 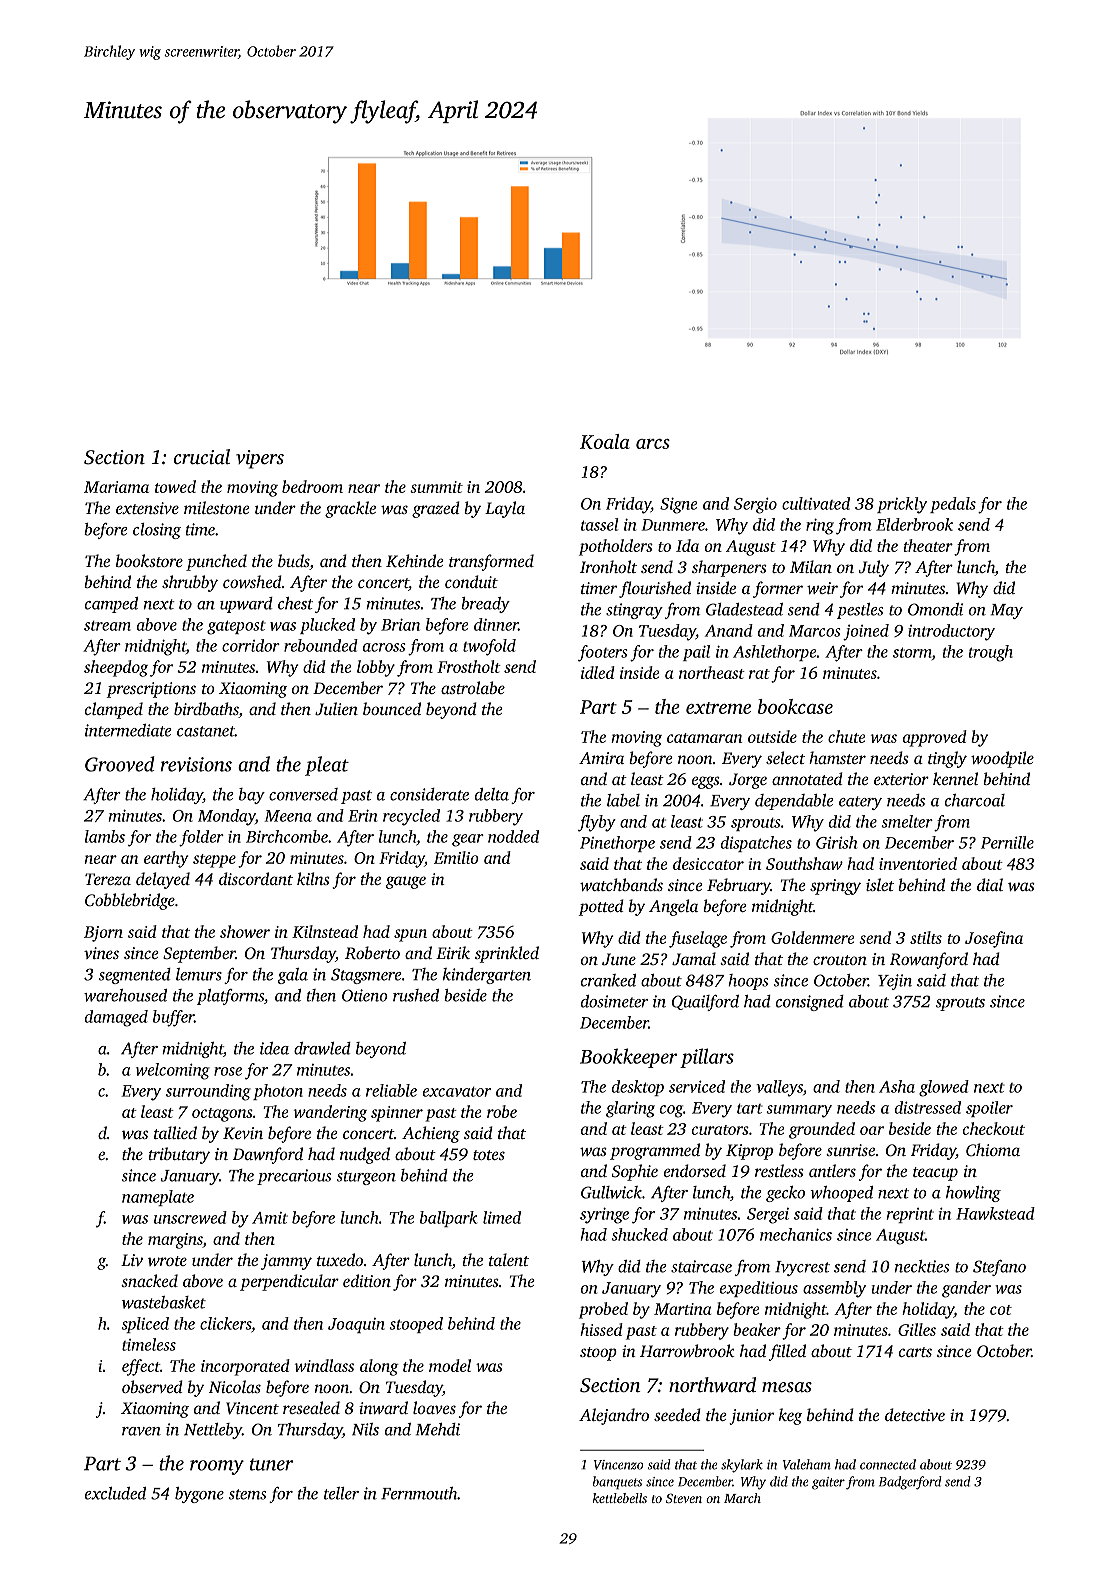 I want to click on towed, so click(x=175, y=486).
